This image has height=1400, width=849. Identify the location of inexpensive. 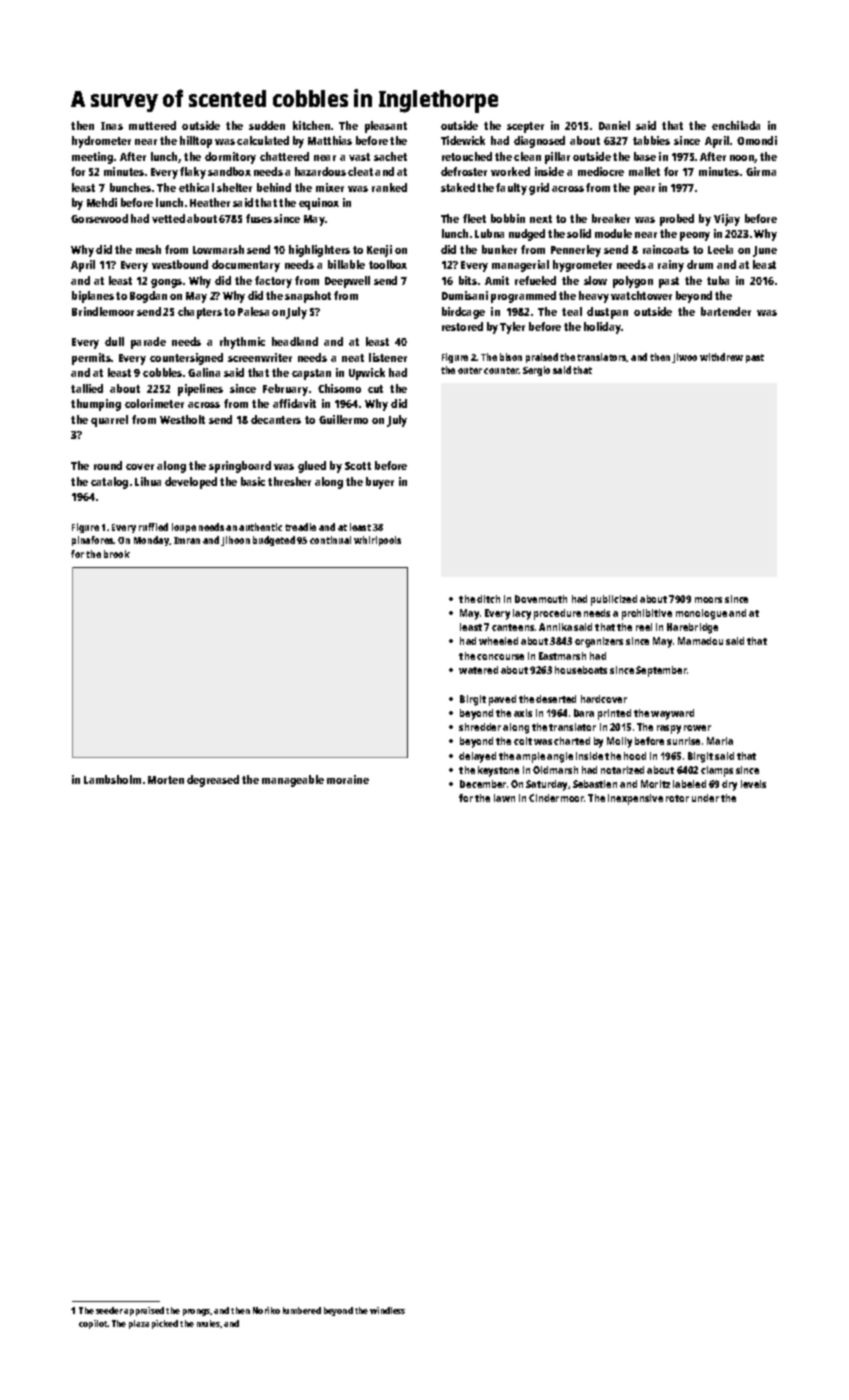
(635, 799).
